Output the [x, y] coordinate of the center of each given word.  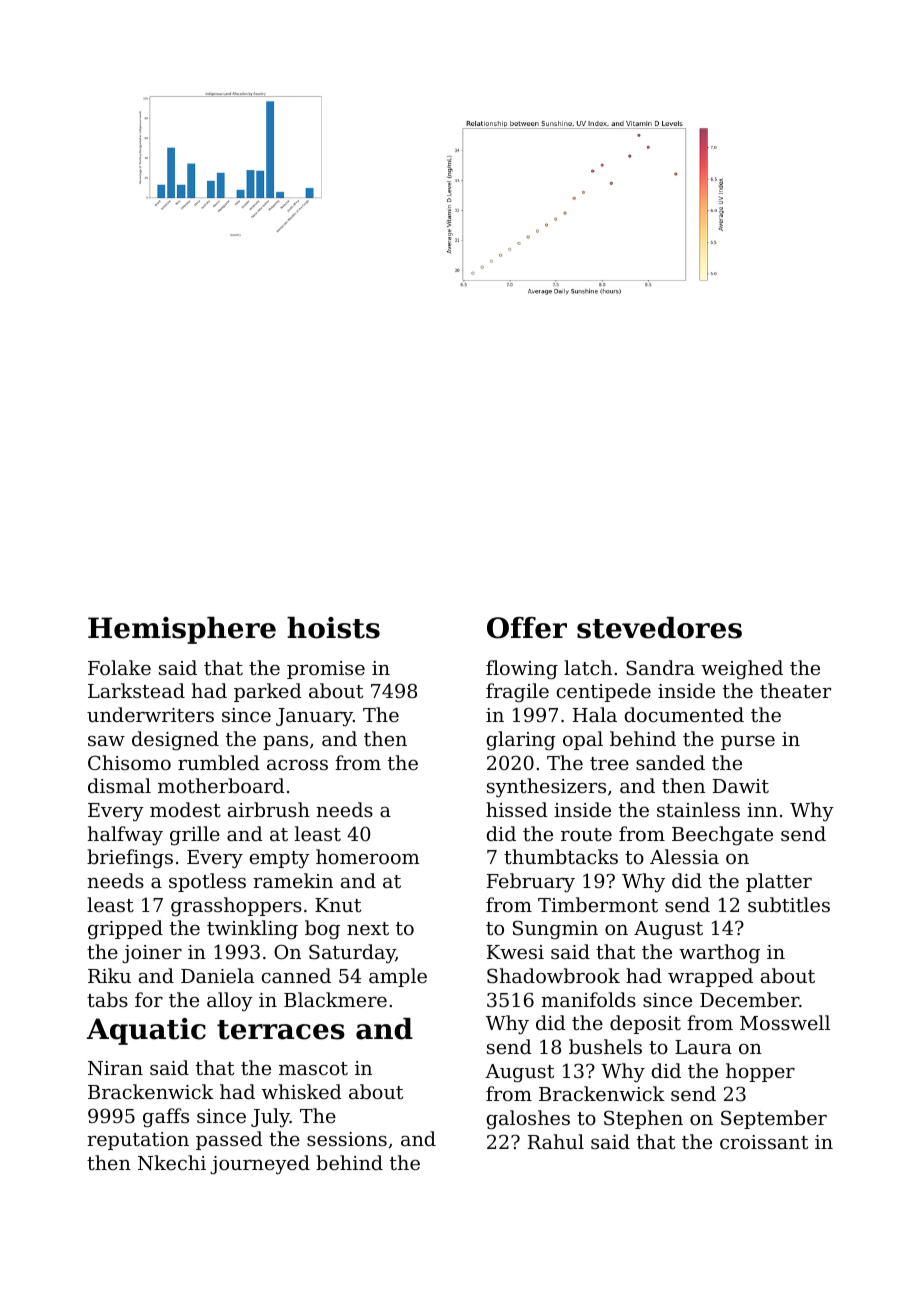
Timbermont [598, 904]
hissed [517, 809]
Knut [338, 905]
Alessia [684, 856]
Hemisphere [182, 630]
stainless [698, 809]
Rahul [556, 1141]
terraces [281, 1030]
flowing [522, 670]
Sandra [660, 667]
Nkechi [172, 1163]
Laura [703, 1047]
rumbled [219, 762]
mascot [313, 1068]
